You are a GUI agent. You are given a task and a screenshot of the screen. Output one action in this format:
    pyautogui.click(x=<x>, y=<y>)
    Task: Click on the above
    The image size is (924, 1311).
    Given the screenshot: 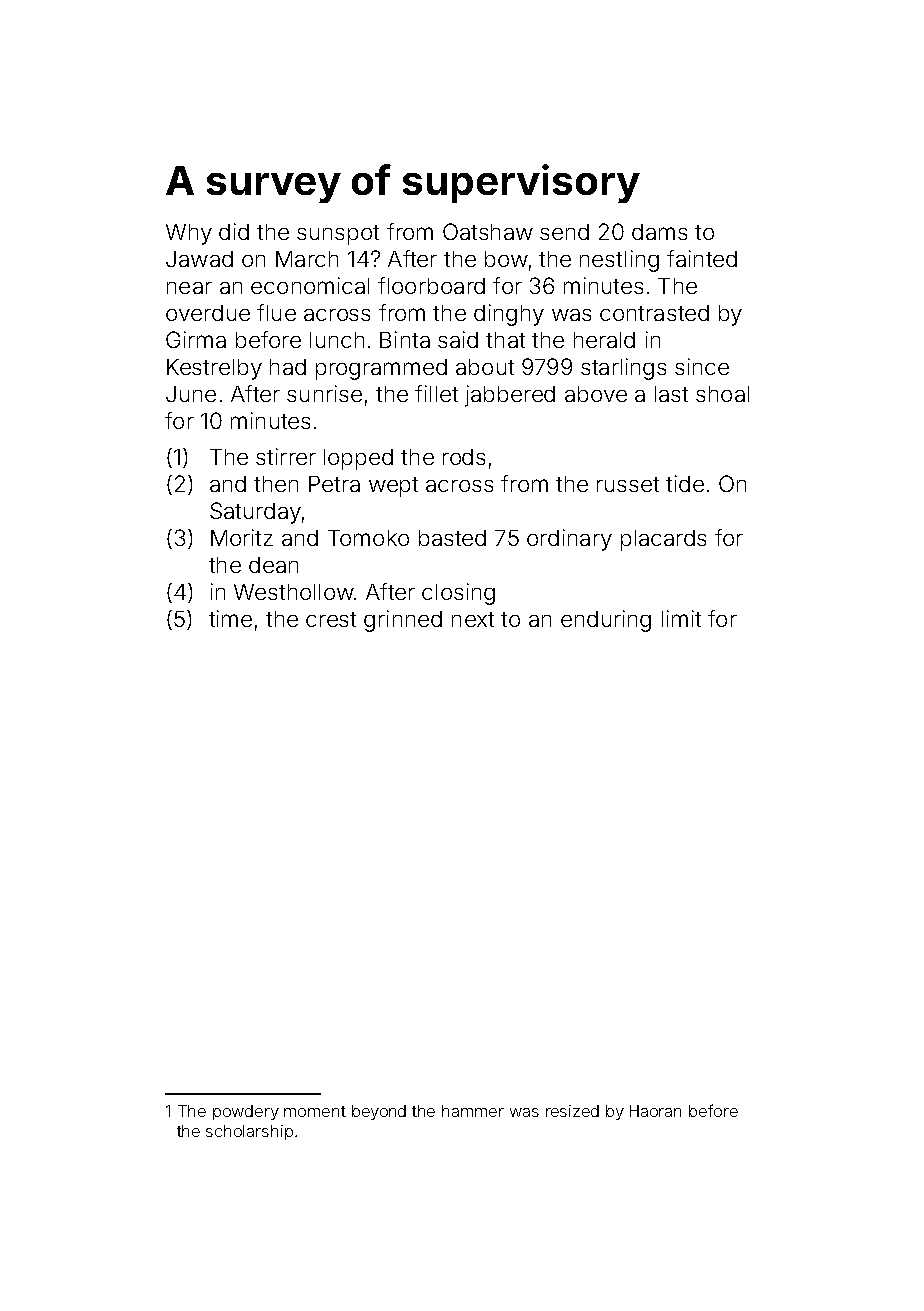 What is the action you would take?
    pyautogui.click(x=596, y=394)
